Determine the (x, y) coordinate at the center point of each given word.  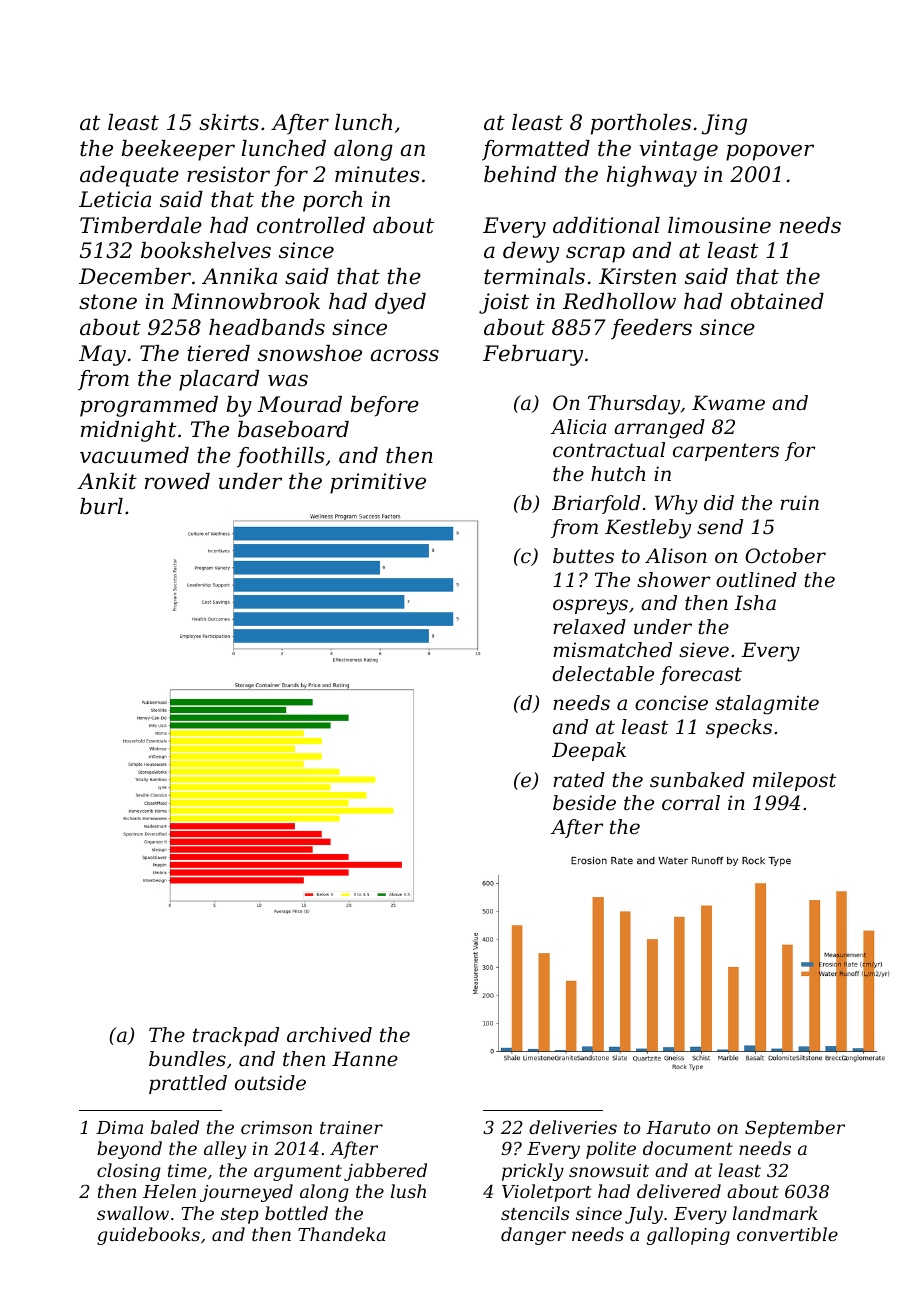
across (405, 355)
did (719, 503)
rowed (177, 481)
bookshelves (206, 250)
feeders (651, 329)
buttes (583, 556)
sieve (704, 650)
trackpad (236, 1036)
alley (225, 1150)
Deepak (589, 751)
